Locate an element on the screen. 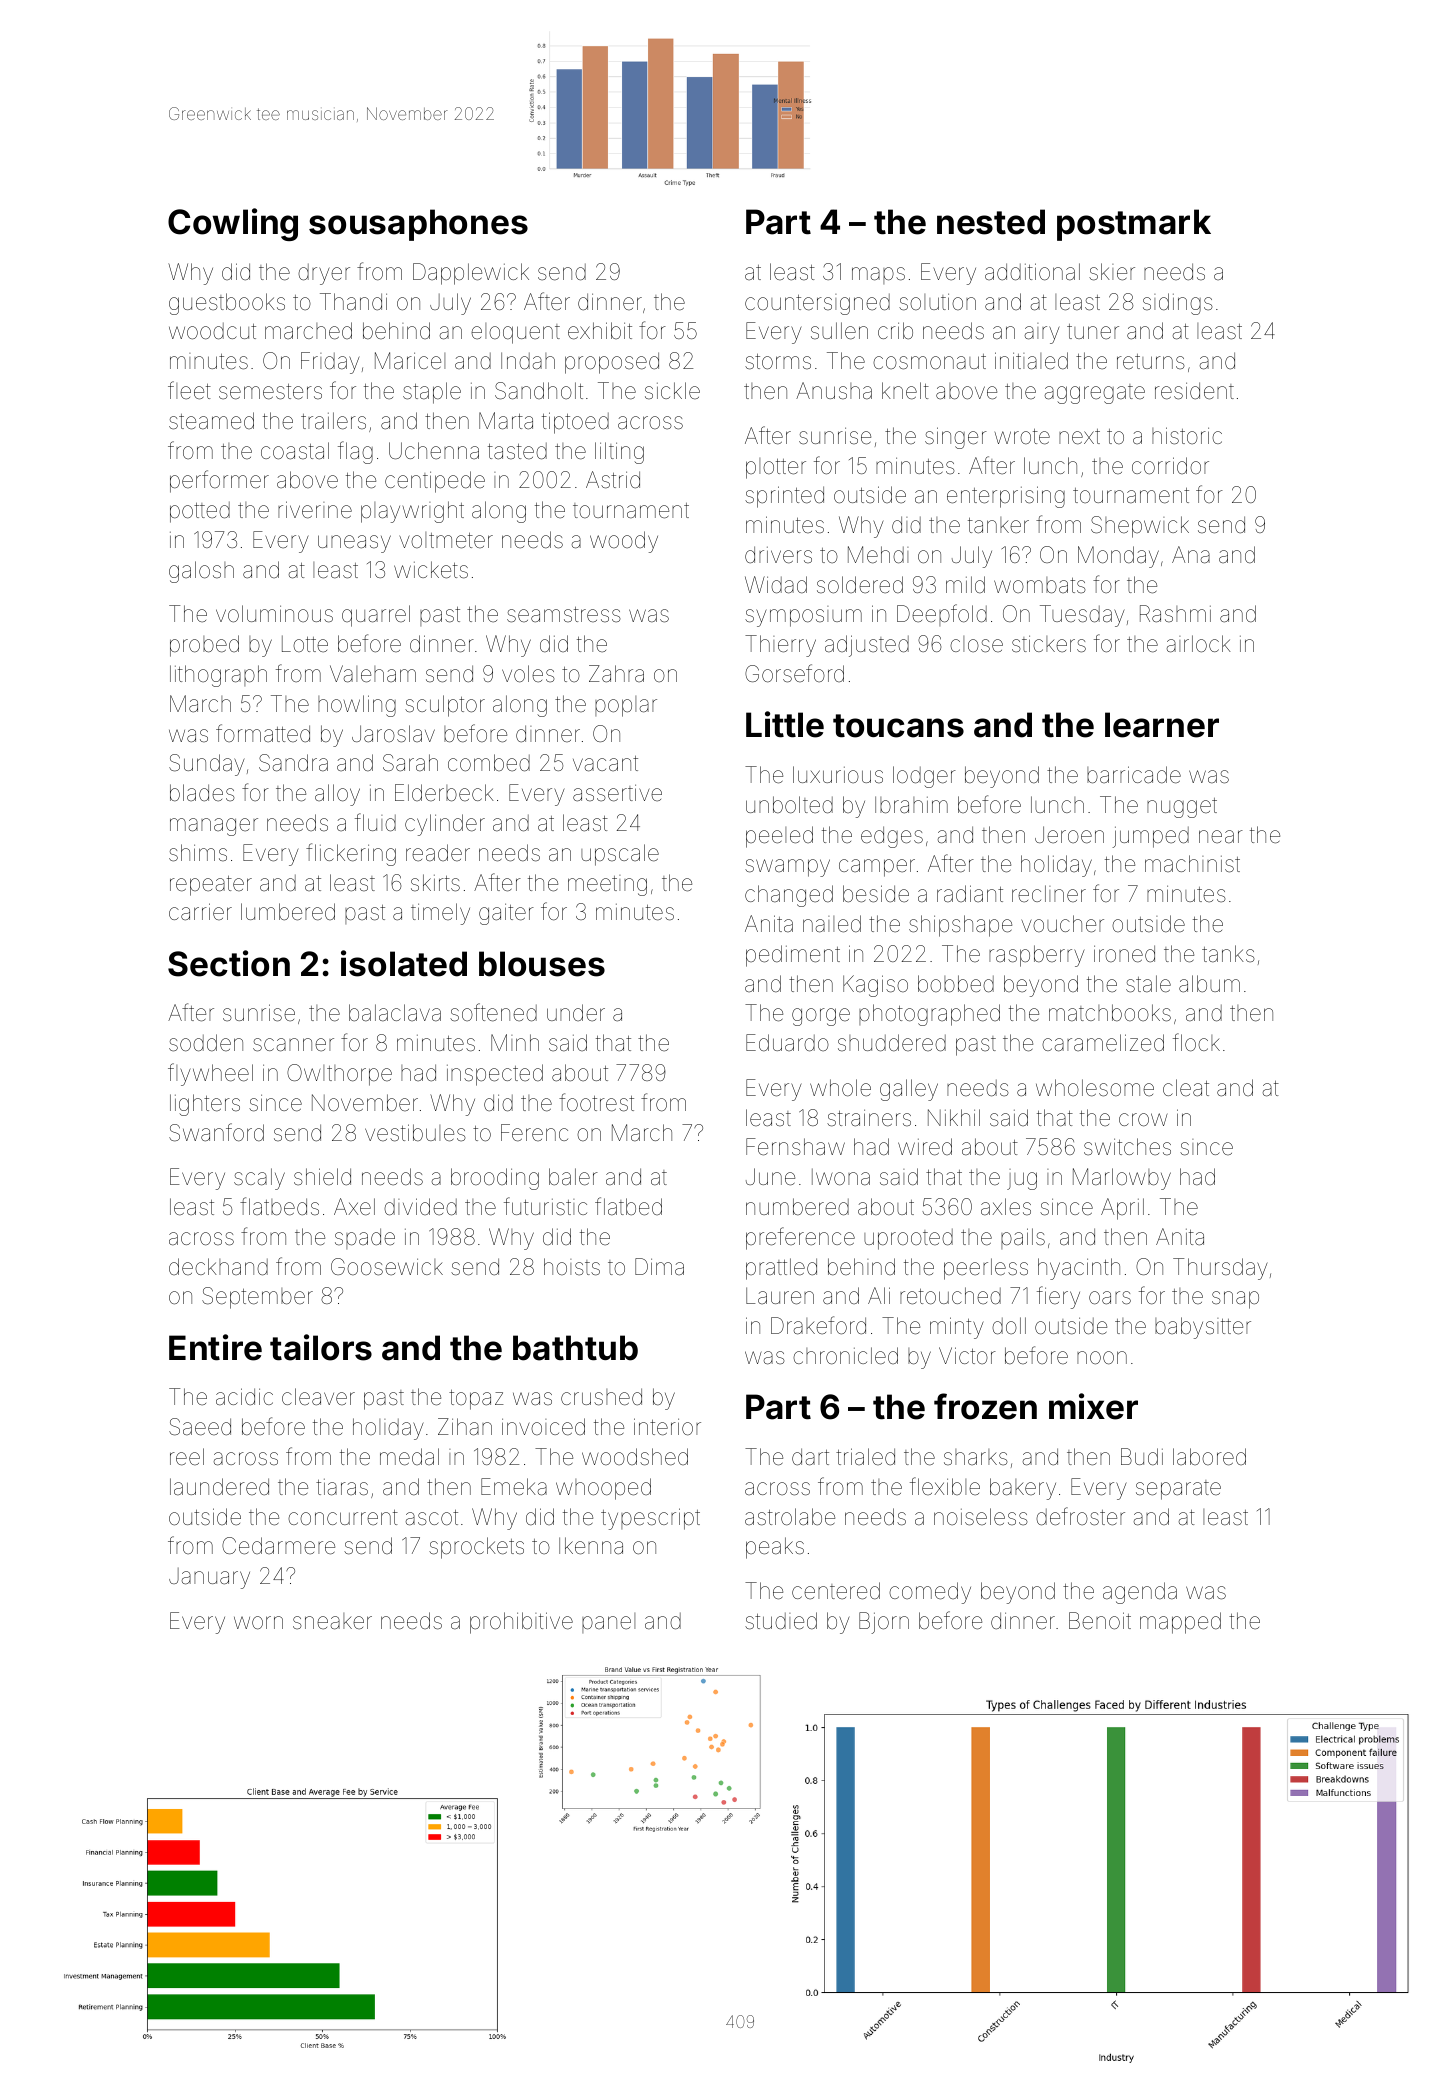 The width and height of the screenshot is (1450, 2100). prohibitive is located at coordinates (521, 1623).
